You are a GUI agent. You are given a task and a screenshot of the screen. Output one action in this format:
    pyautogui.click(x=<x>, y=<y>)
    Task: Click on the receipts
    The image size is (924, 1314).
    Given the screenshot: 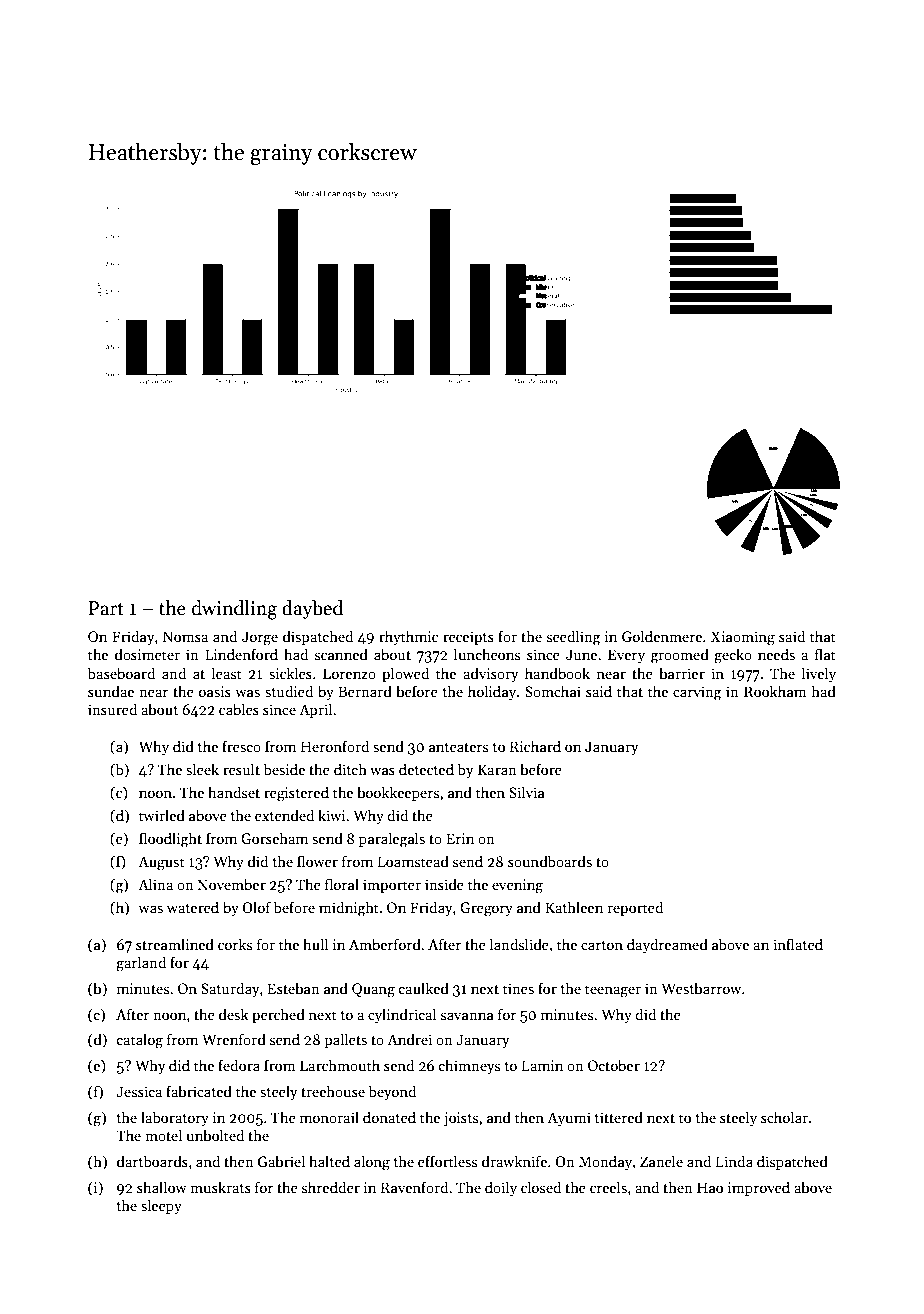 What is the action you would take?
    pyautogui.click(x=468, y=638)
